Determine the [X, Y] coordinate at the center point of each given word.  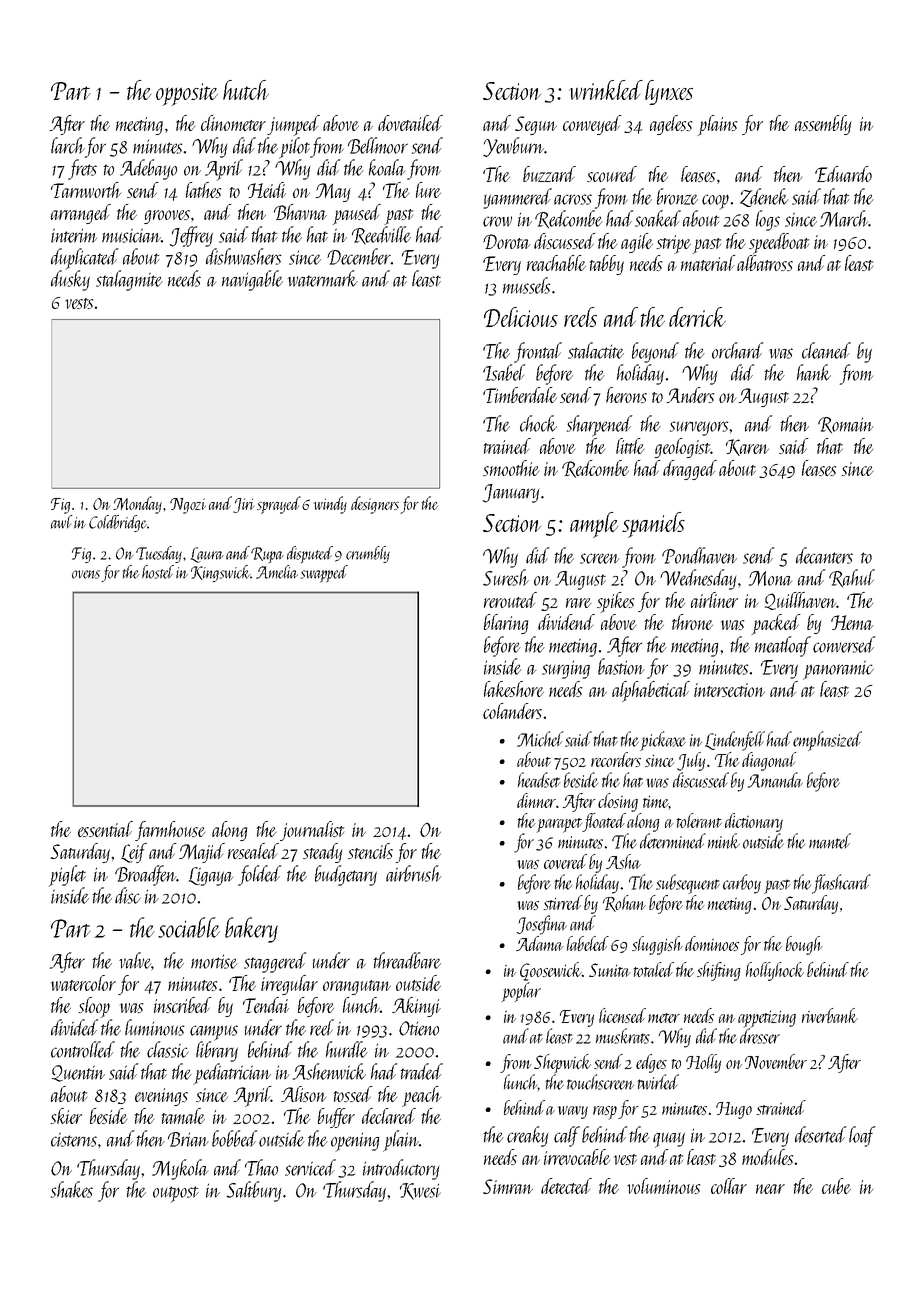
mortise [214, 962]
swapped [324, 574]
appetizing [767, 1019]
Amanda [775, 780]
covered [565, 861]
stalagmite [129, 280]
